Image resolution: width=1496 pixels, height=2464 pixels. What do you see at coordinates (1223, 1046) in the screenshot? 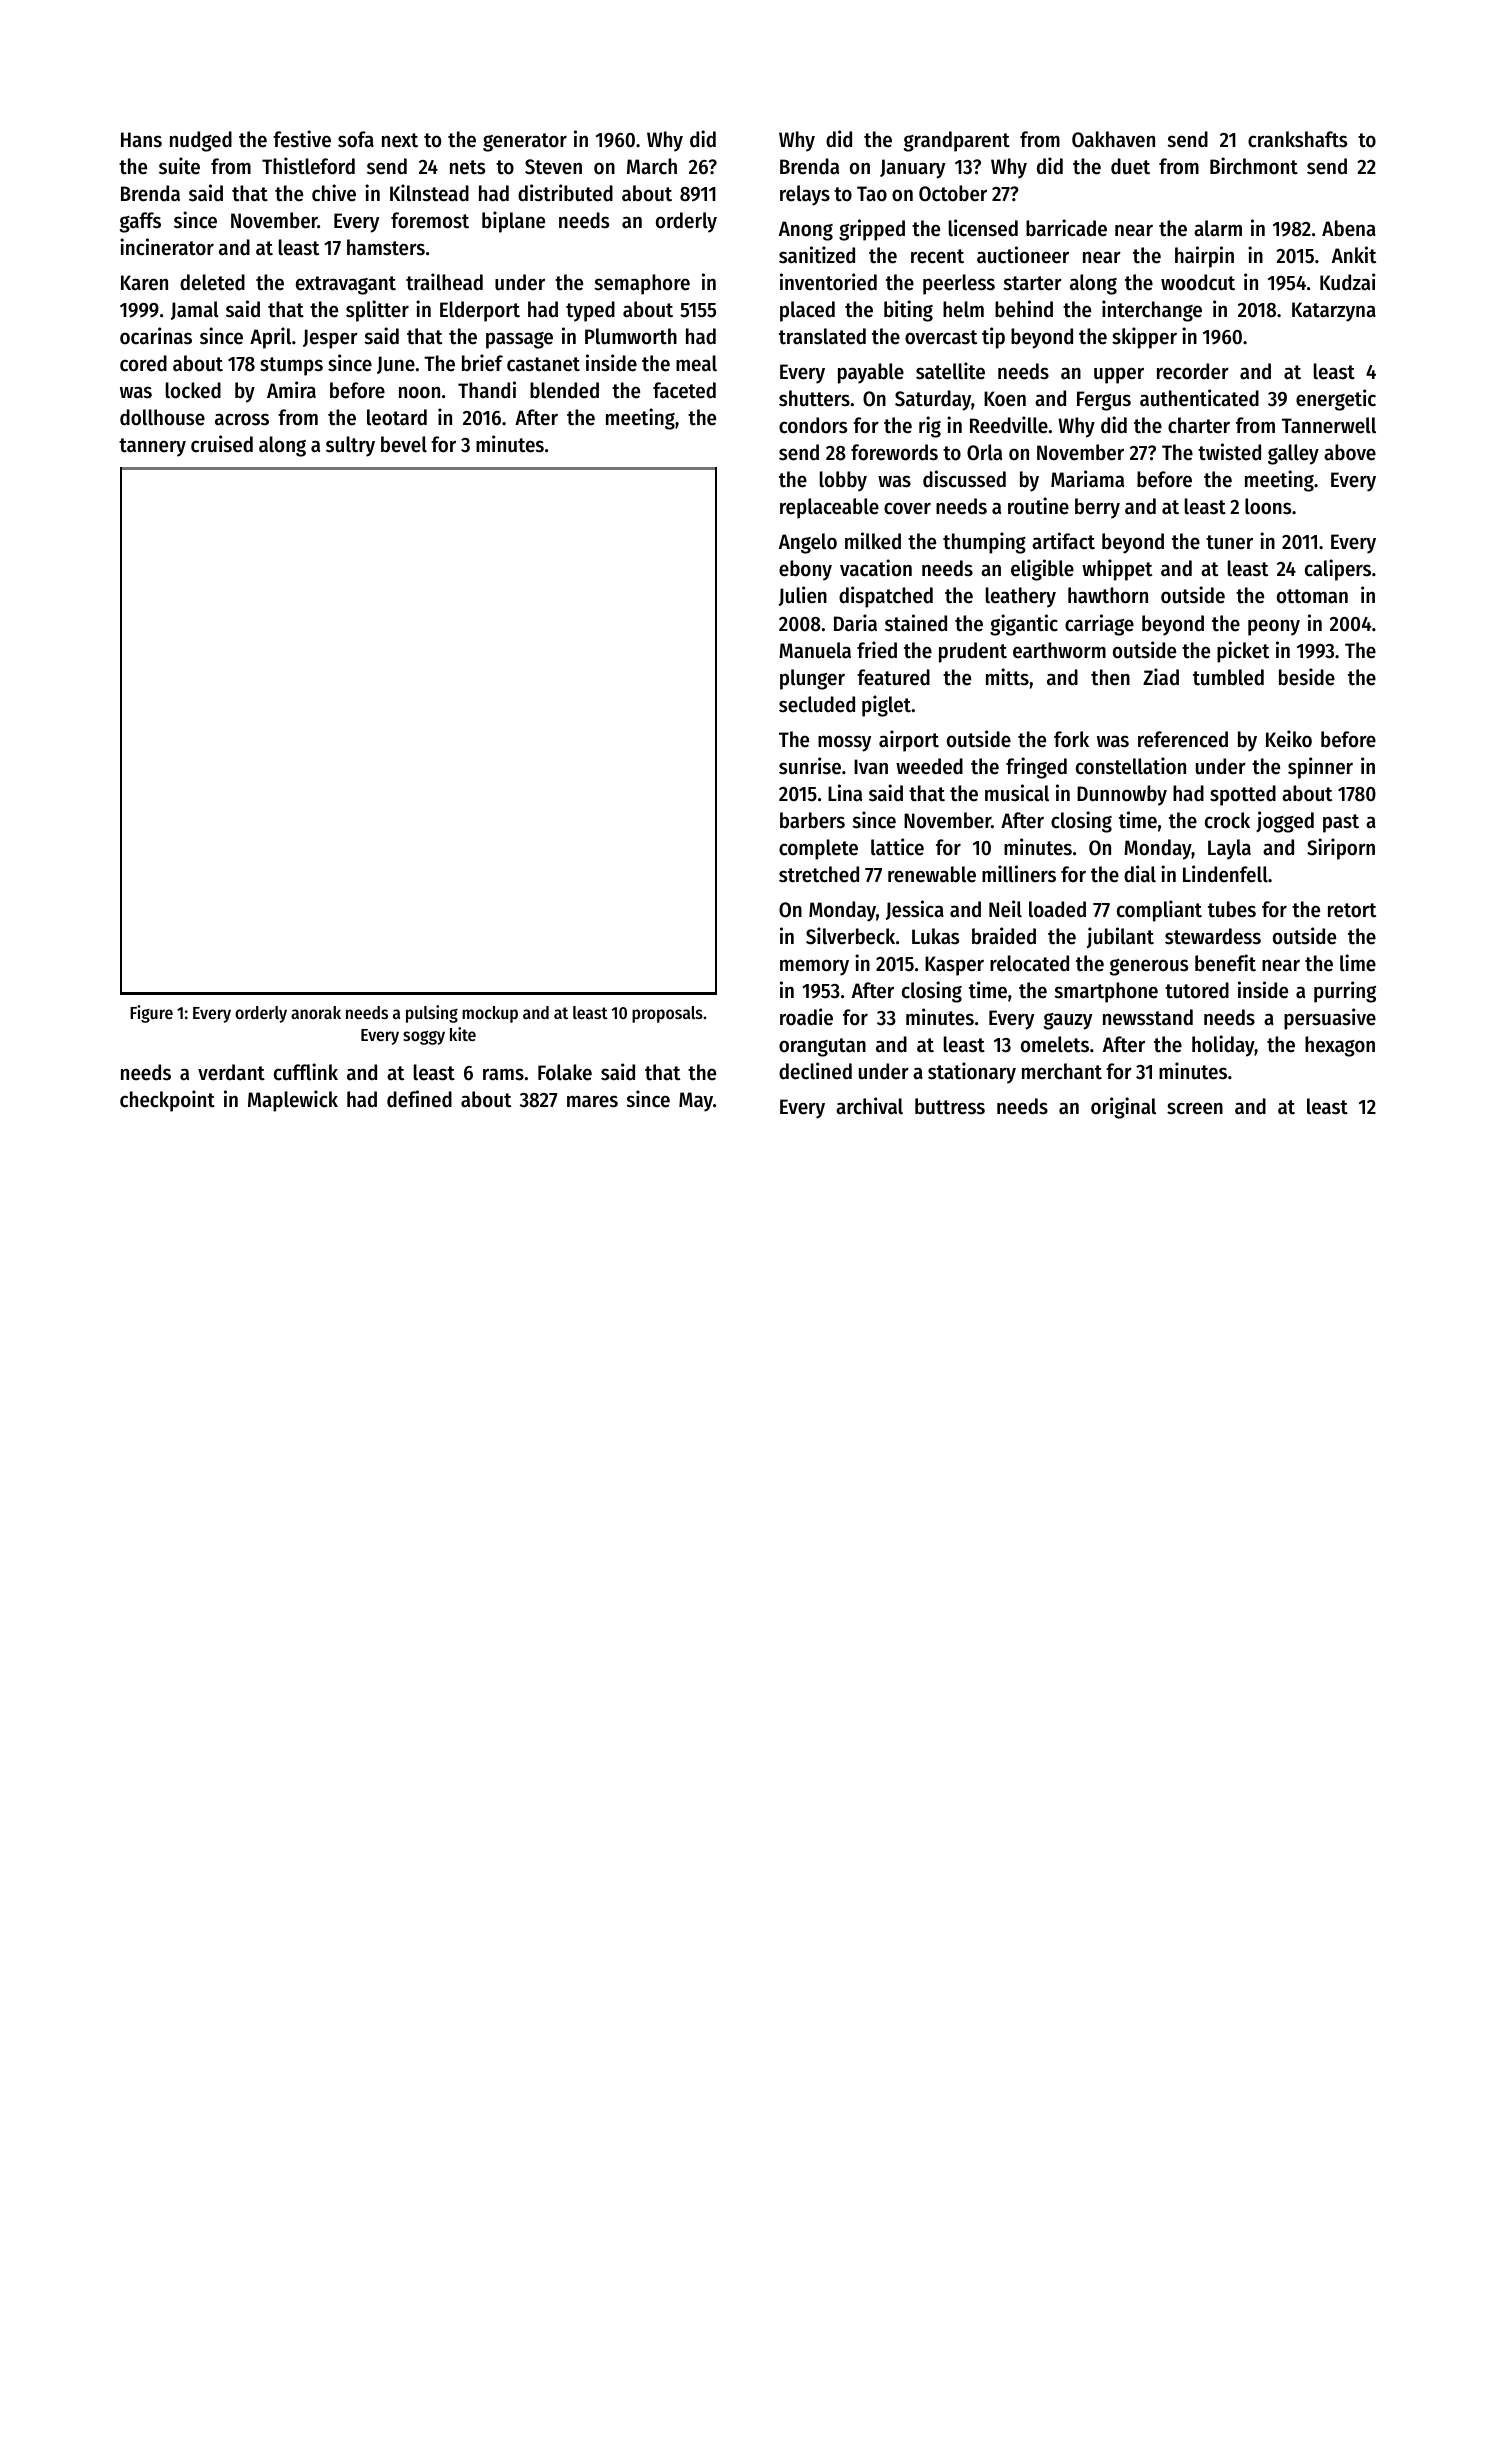
I see `holiday` at bounding box center [1223, 1046].
